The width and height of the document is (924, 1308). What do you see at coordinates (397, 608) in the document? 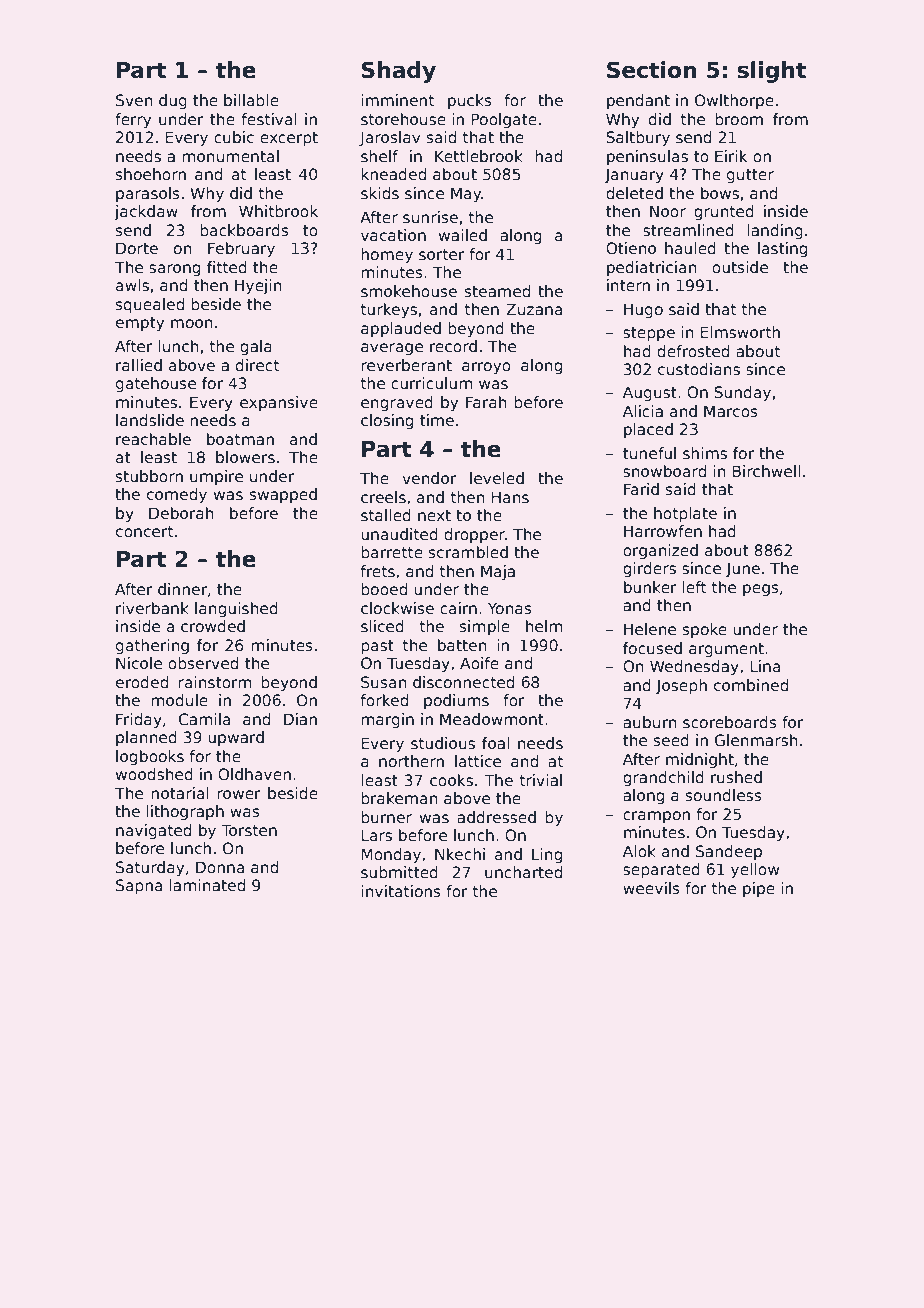
I see `clockwise` at bounding box center [397, 608].
